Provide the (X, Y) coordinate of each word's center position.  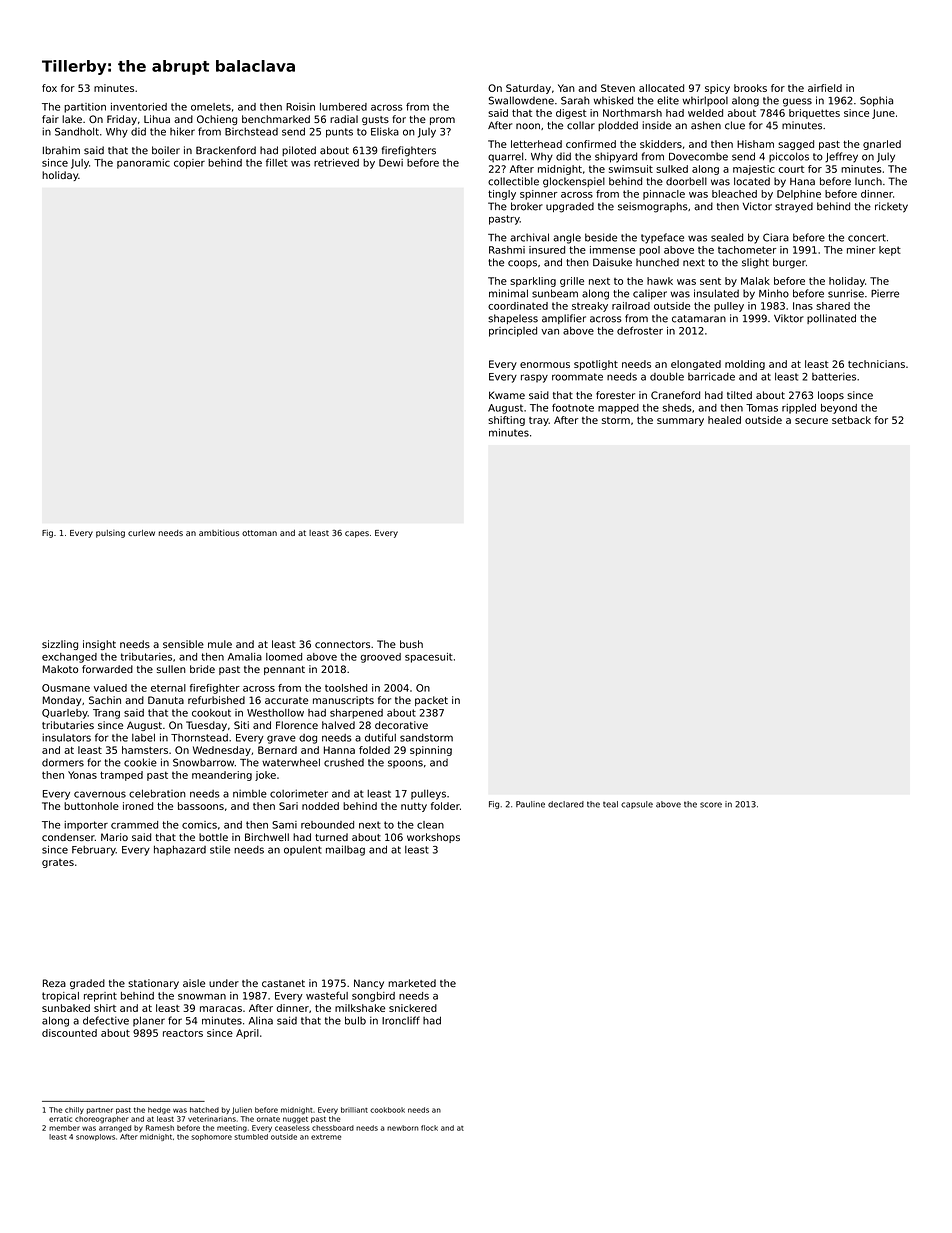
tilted (739, 395)
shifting (506, 421)
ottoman (259, 533)
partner (100, 1111)
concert (867, 238)
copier (189, 164)
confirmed (591, 144)
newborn (403, 1128)
